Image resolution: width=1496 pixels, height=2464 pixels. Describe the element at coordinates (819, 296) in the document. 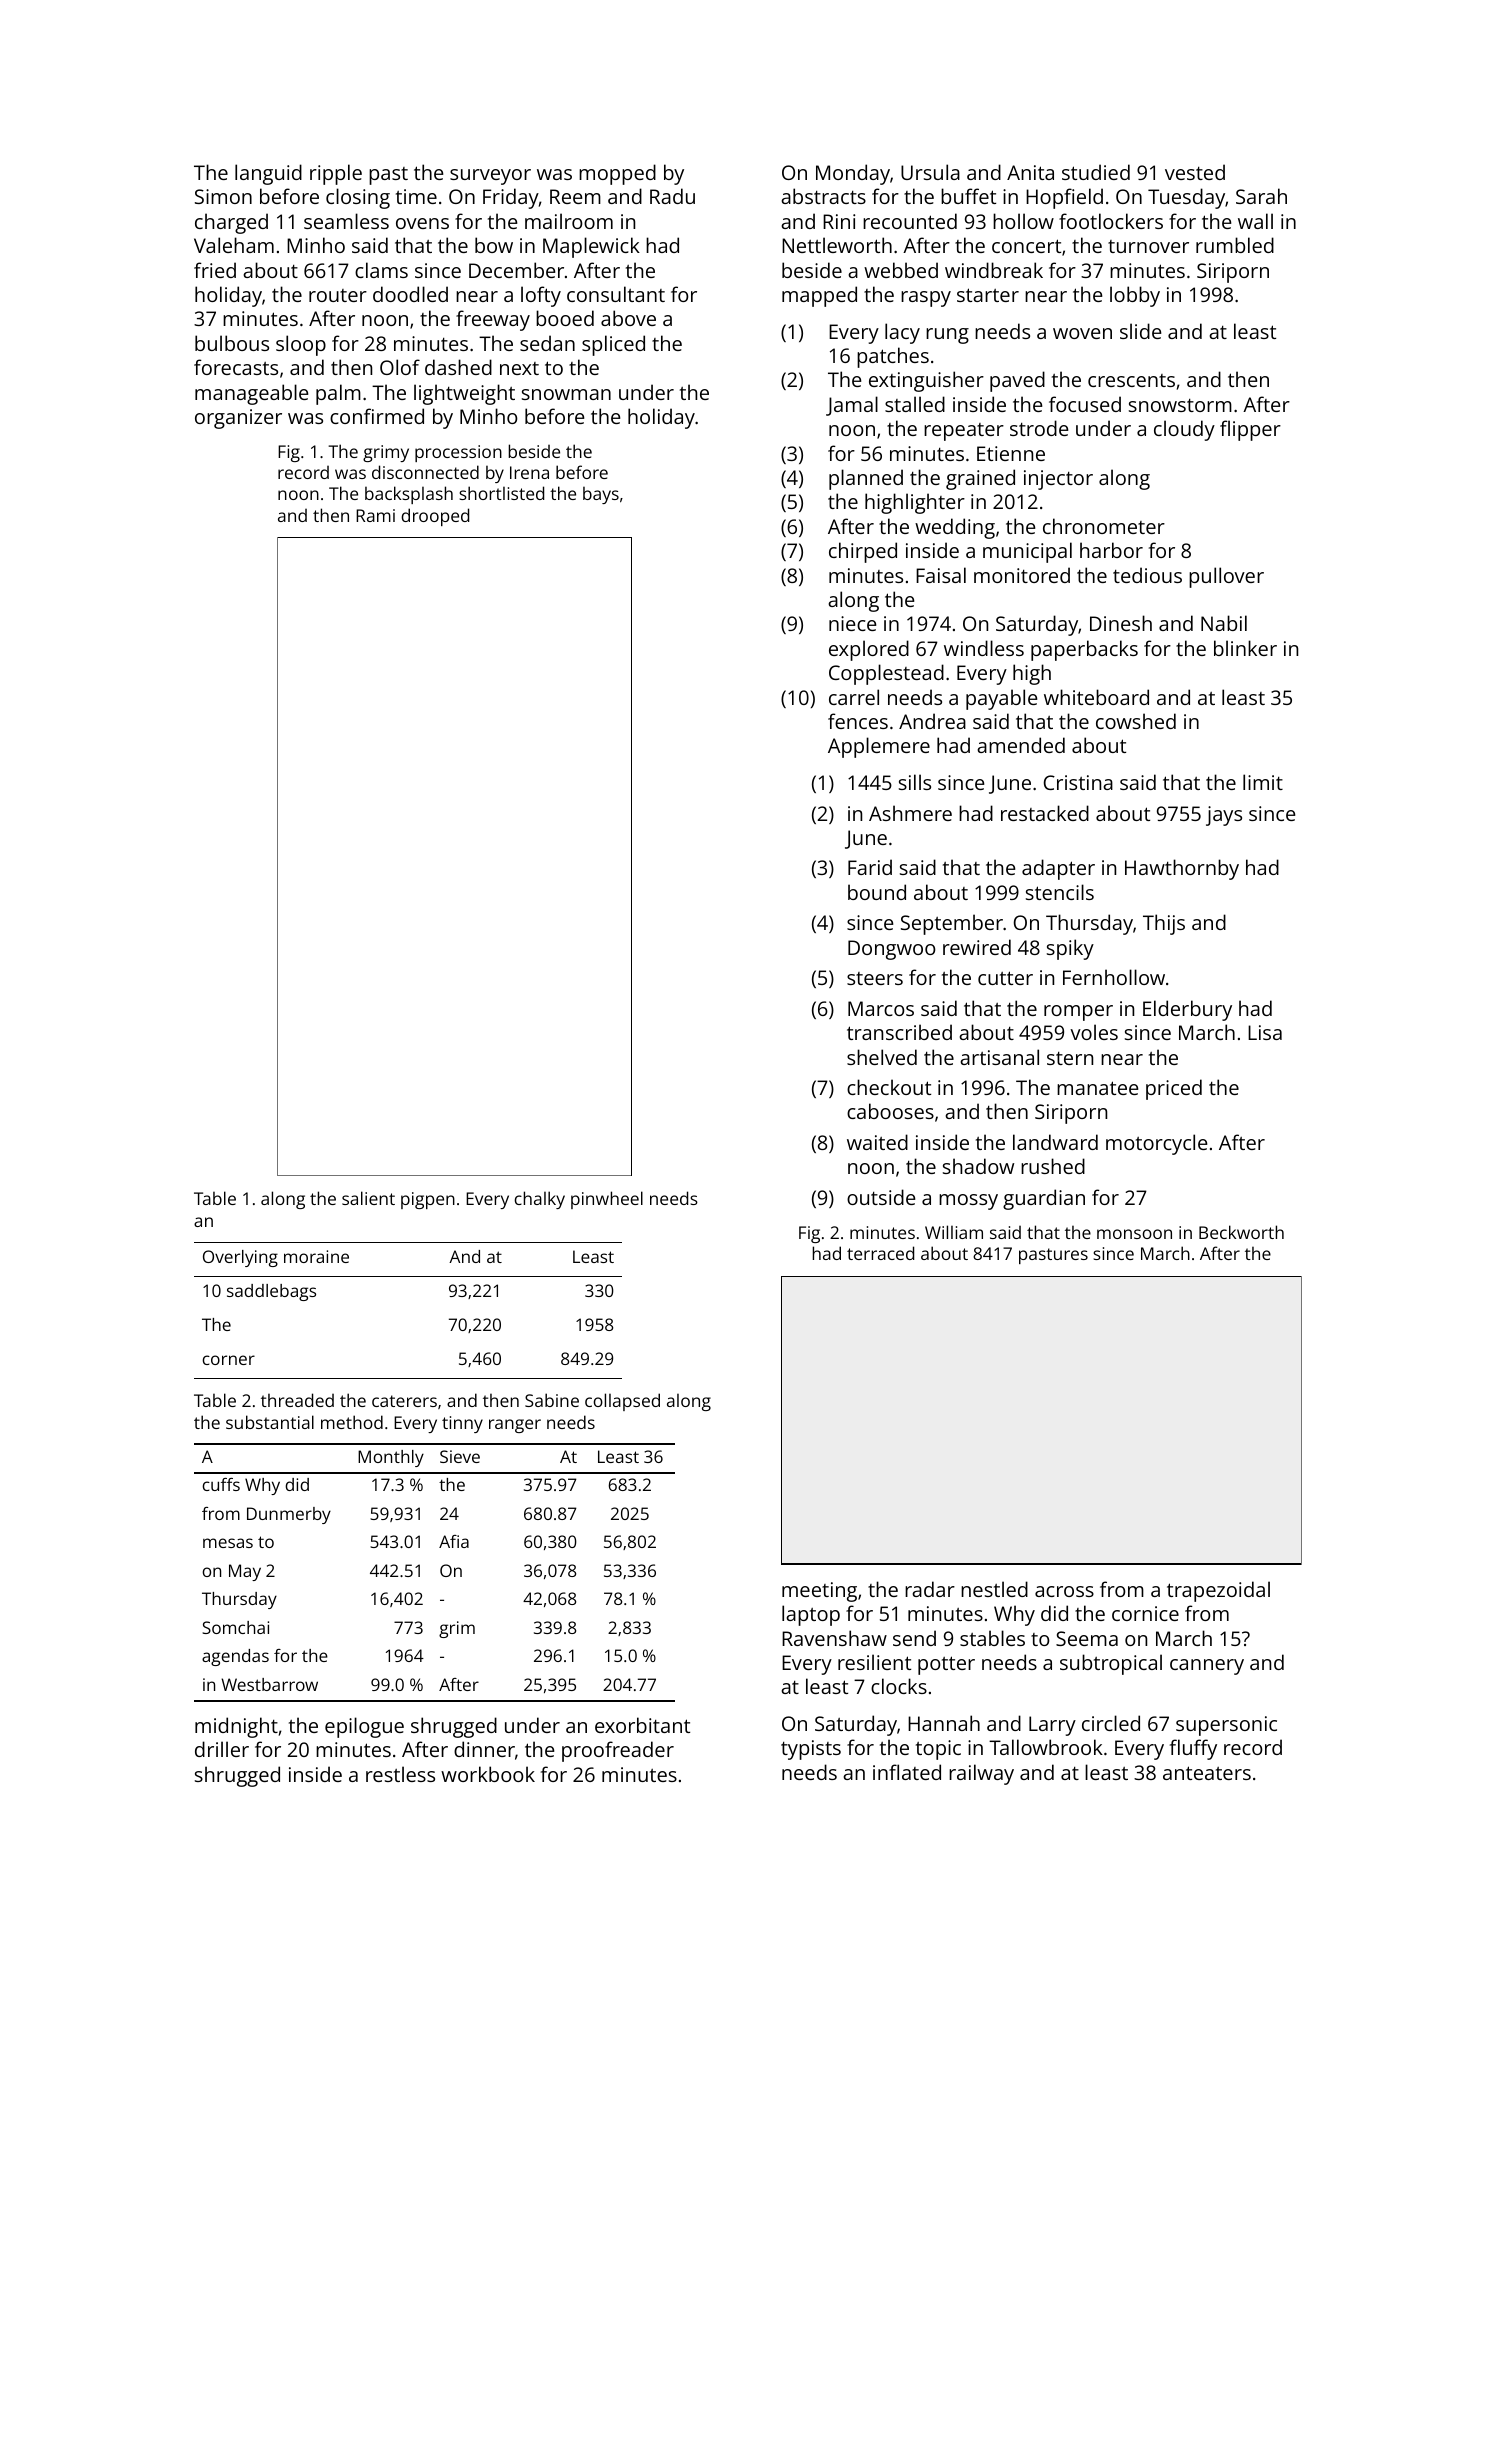

I see `mapped` at that location.
